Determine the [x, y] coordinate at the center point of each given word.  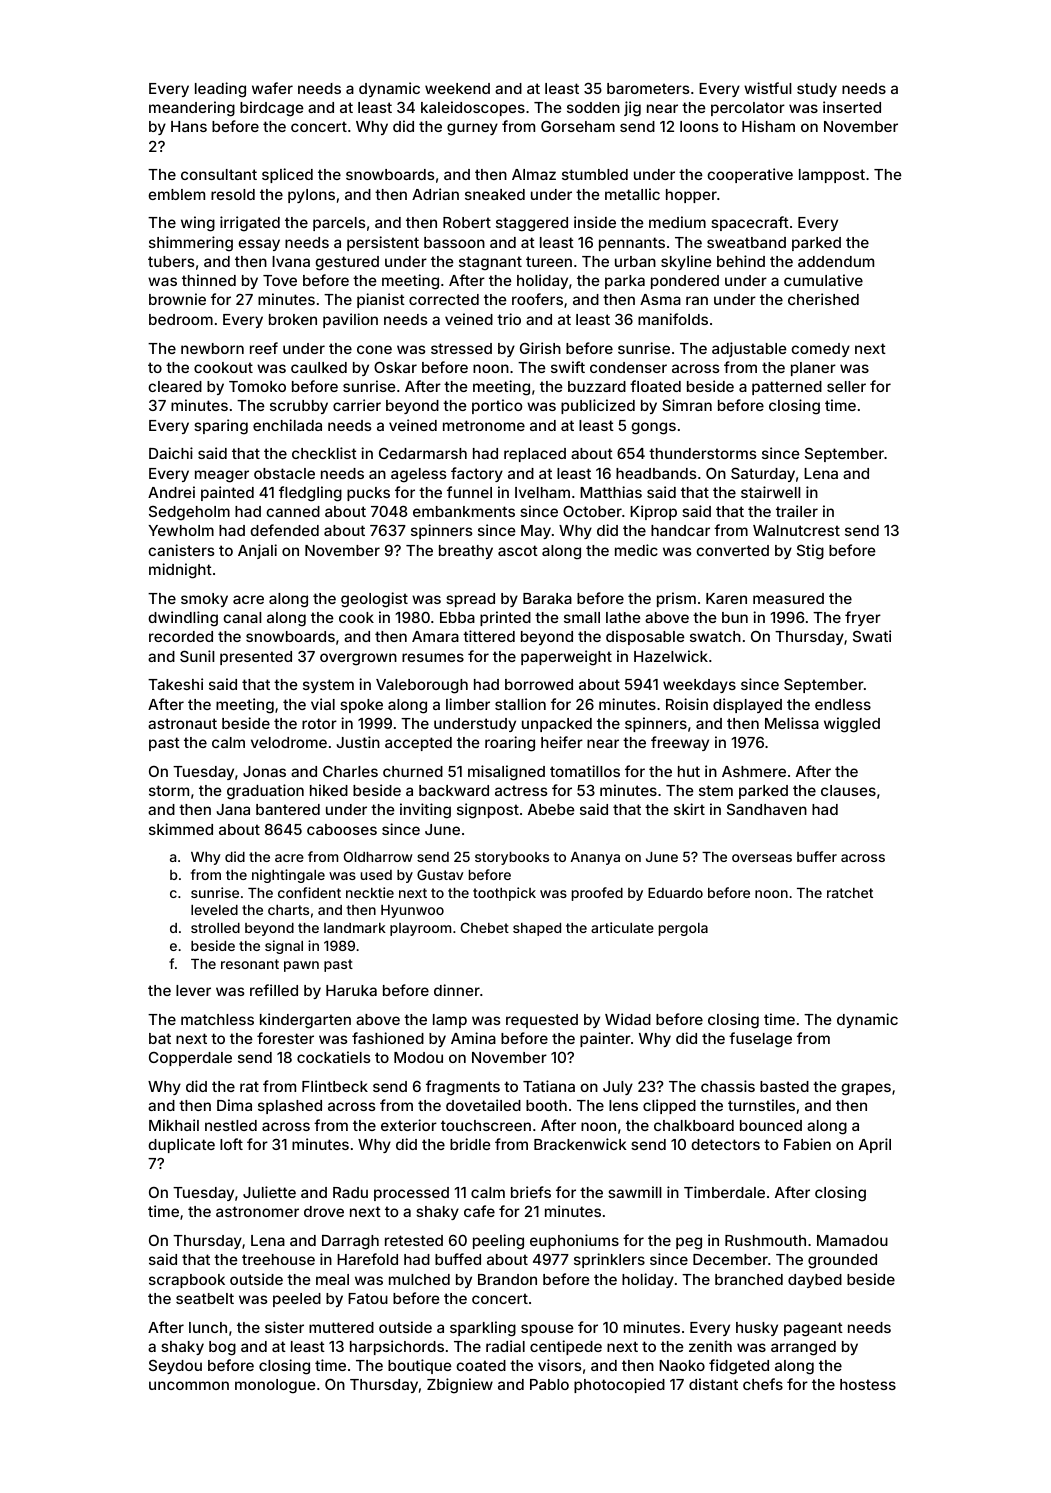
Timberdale [724, 1192]
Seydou [175, 1367]
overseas [762, 858]
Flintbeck [335, 1086]
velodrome [289, 742]
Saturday [763, 474]
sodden [593, 107]
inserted [852, 107]
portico [497, 406]
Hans [189, 126]
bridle [470, 1144]
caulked [319, 367]
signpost [488, 811]
